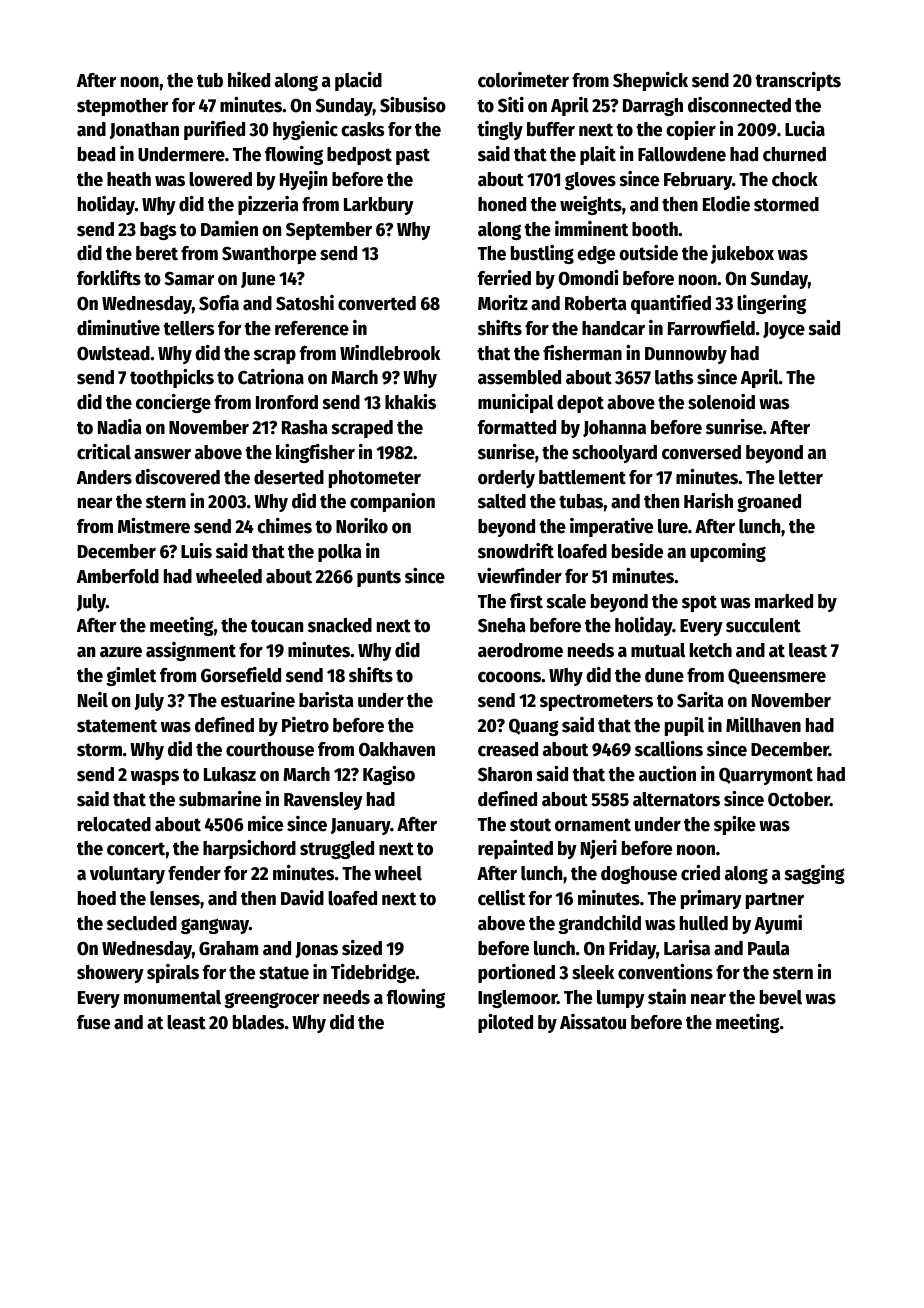  What do you see at coordinates (523, 80) in the document?
I see `colorimeter` at bounding box center [523, 80].
